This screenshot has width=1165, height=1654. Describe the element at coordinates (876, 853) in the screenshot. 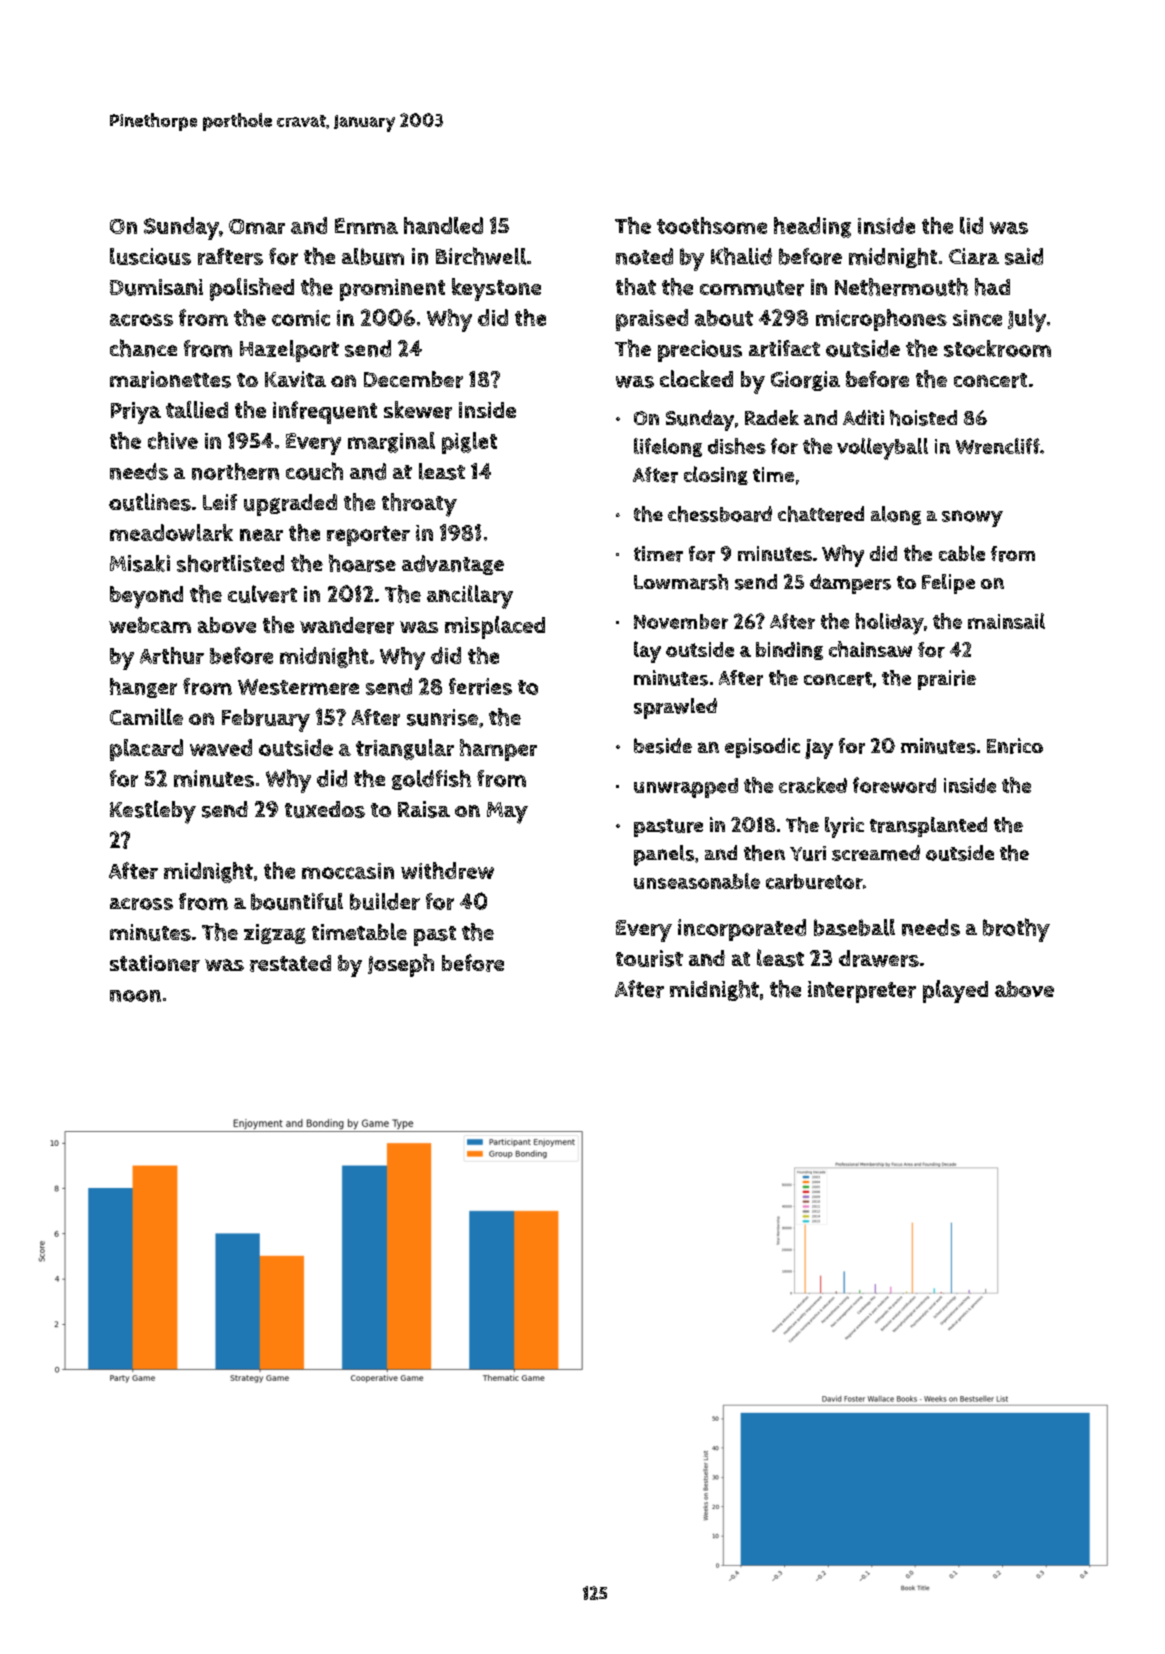

I see `screamed` at that location.
